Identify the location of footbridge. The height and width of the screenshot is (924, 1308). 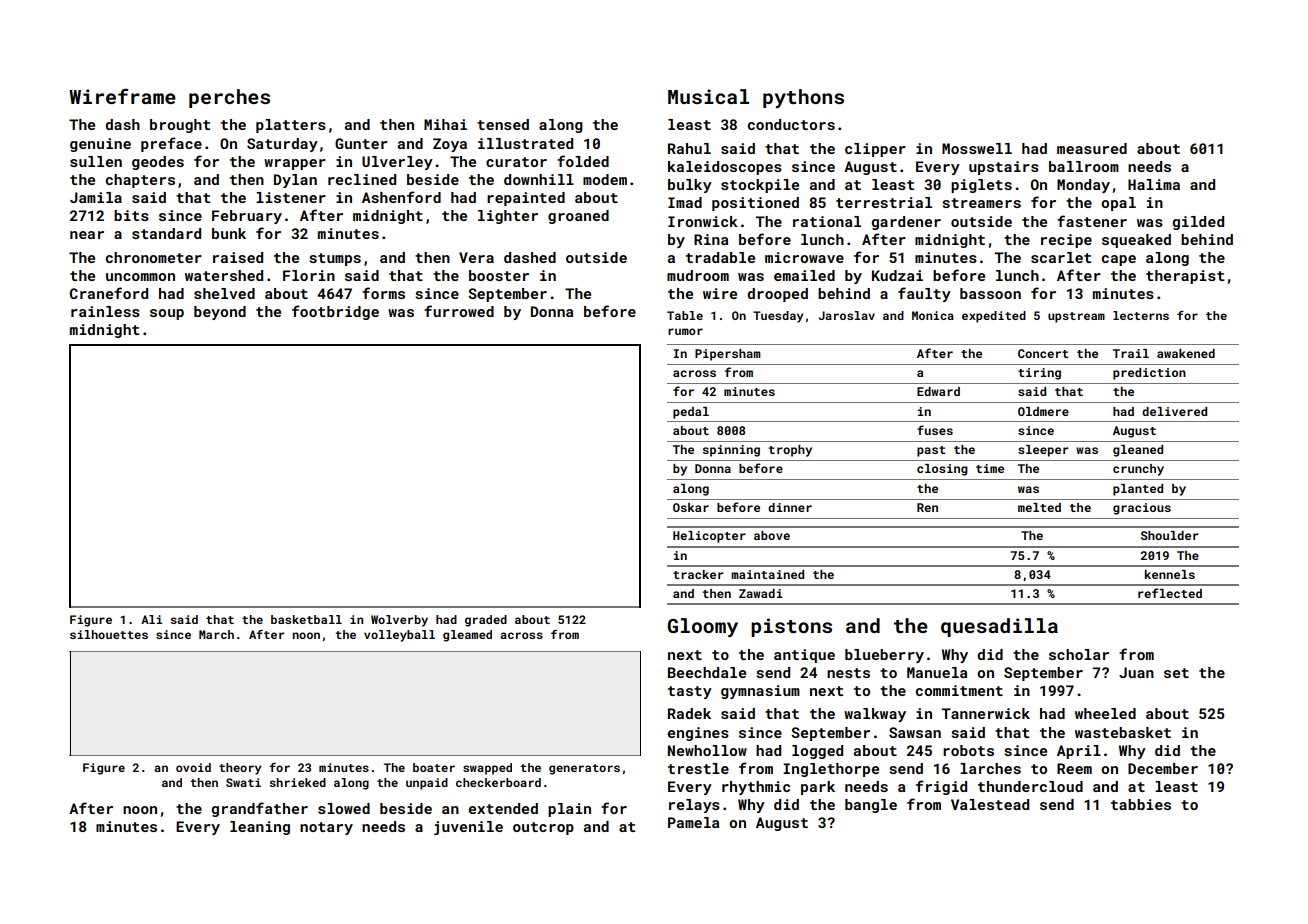
(335, 312).
